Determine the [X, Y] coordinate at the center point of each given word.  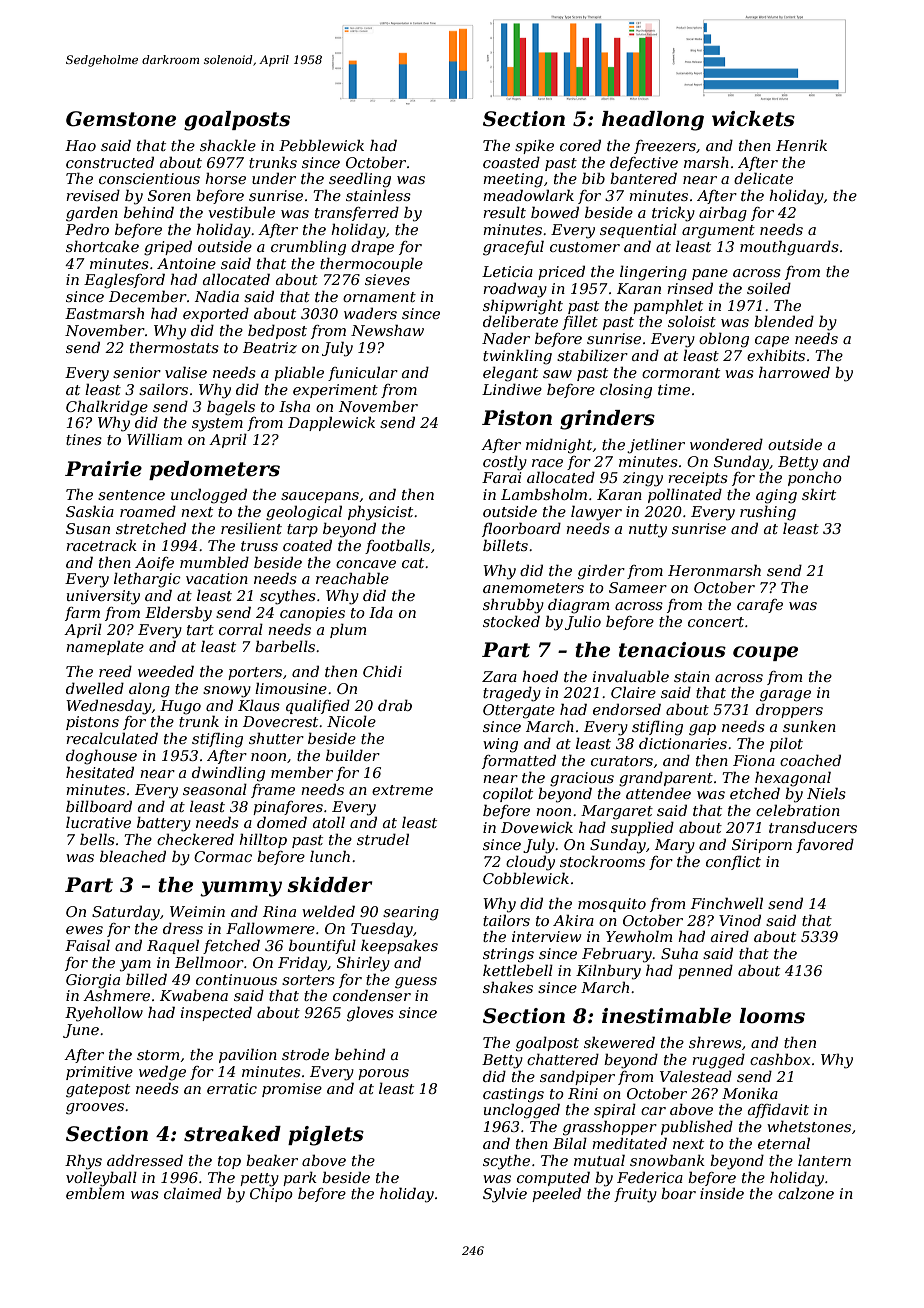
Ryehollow [104, 1014]
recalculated [112, 738]
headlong [653, 121]
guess [416, 983]
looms [772, 1016]
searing [411, 913]
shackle [228, 145]
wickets [753, 119]
